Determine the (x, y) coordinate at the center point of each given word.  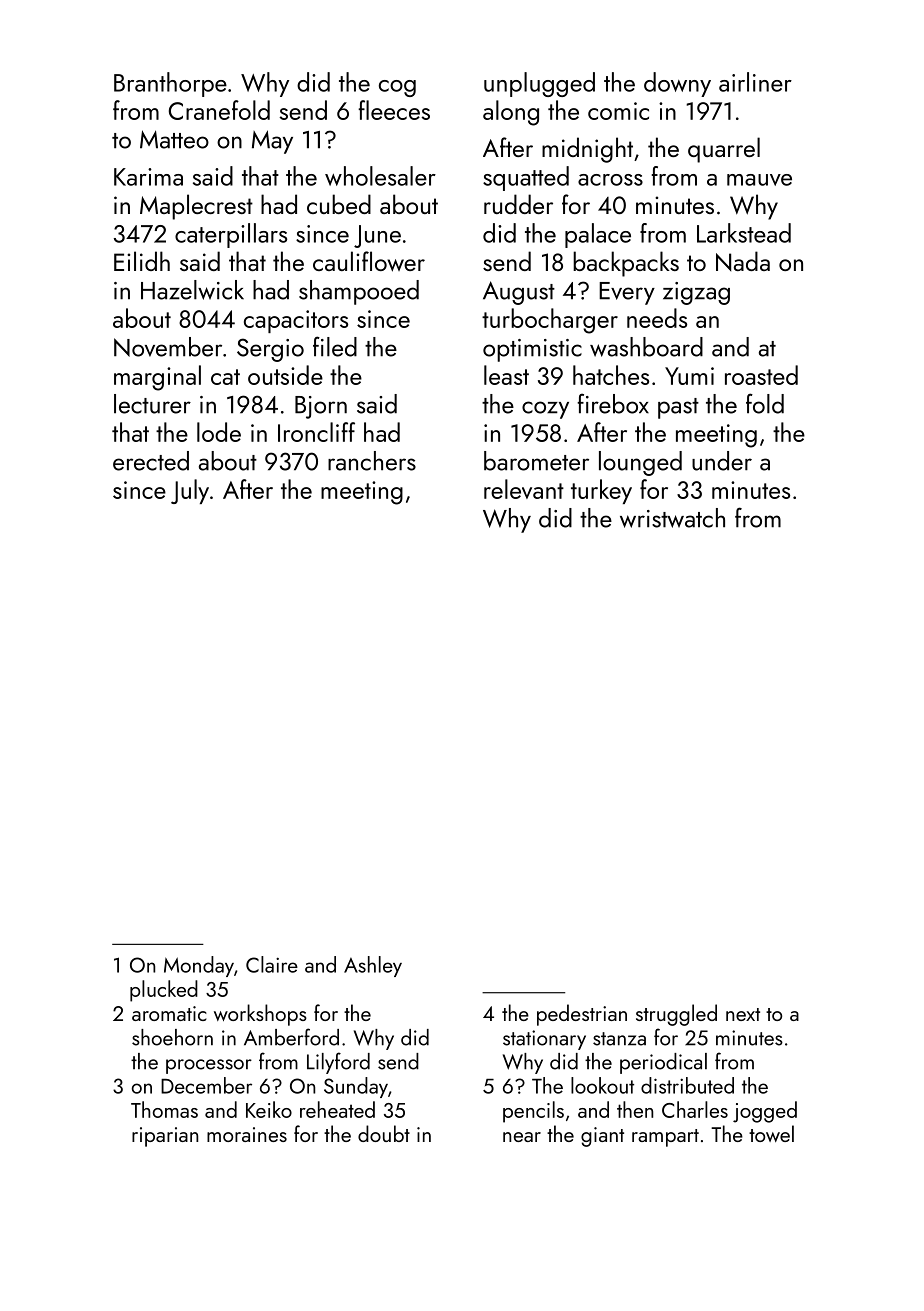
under (722, 461)
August (519, 293)
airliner (755, 82)
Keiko (269, 1109)
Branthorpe (170, 84)
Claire (272, 964)
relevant (524, 489)
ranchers (372, 461)
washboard (646, 347)
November (168, 347)
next (743, 1014)
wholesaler (380, 176)
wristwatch (672, 518)
